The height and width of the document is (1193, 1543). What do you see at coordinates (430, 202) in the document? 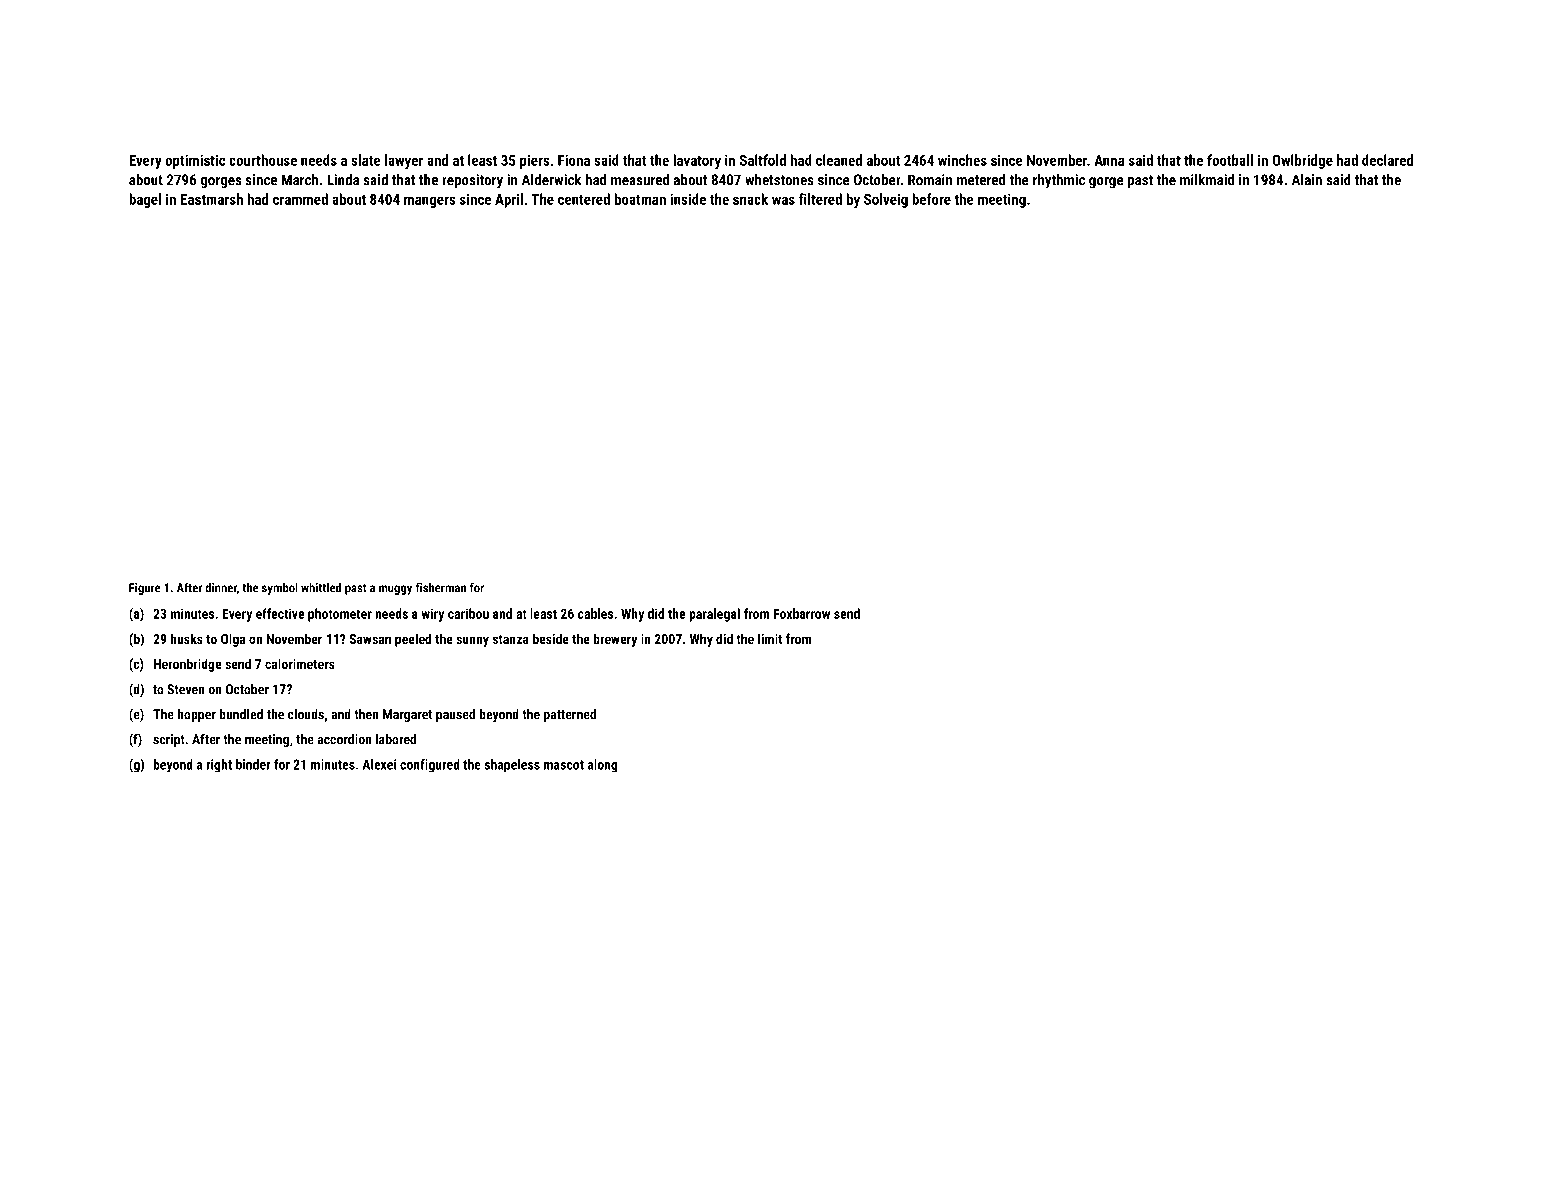
I see `mangers` at bounding box center [430, 202].
